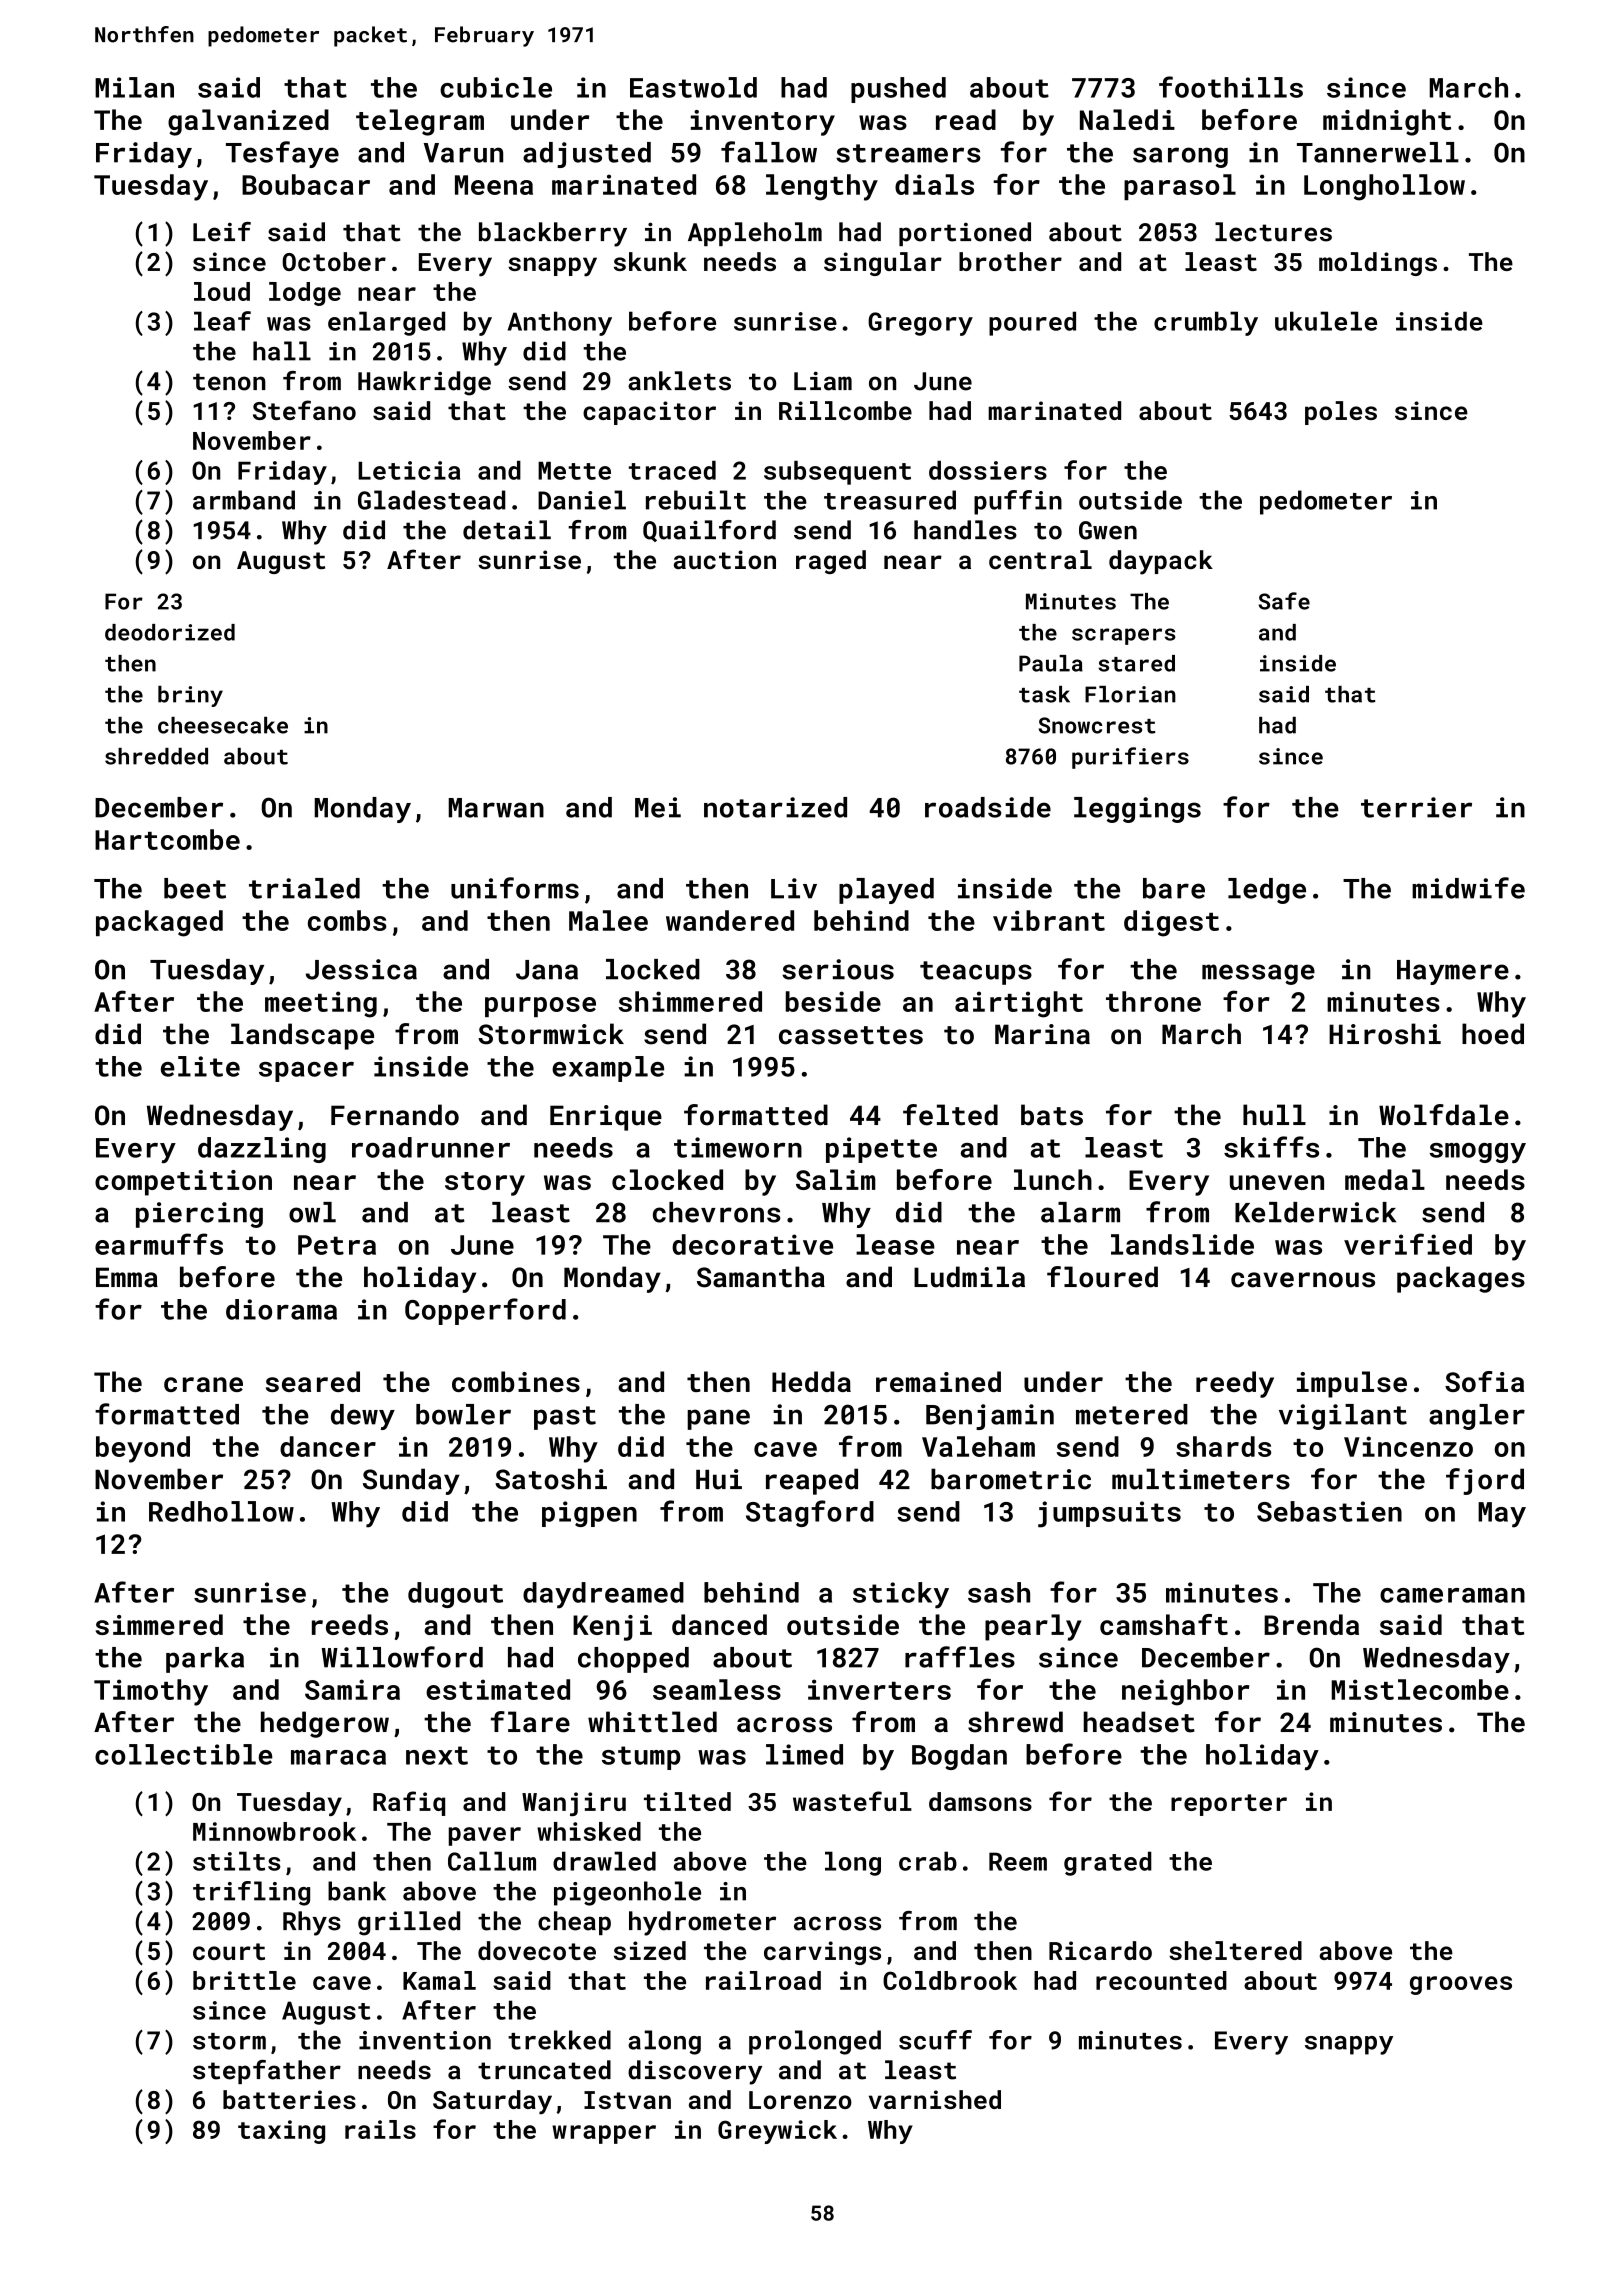 The width and height of the image is (1620, 2292). I want to click on cubicle, so click(496, 87).
